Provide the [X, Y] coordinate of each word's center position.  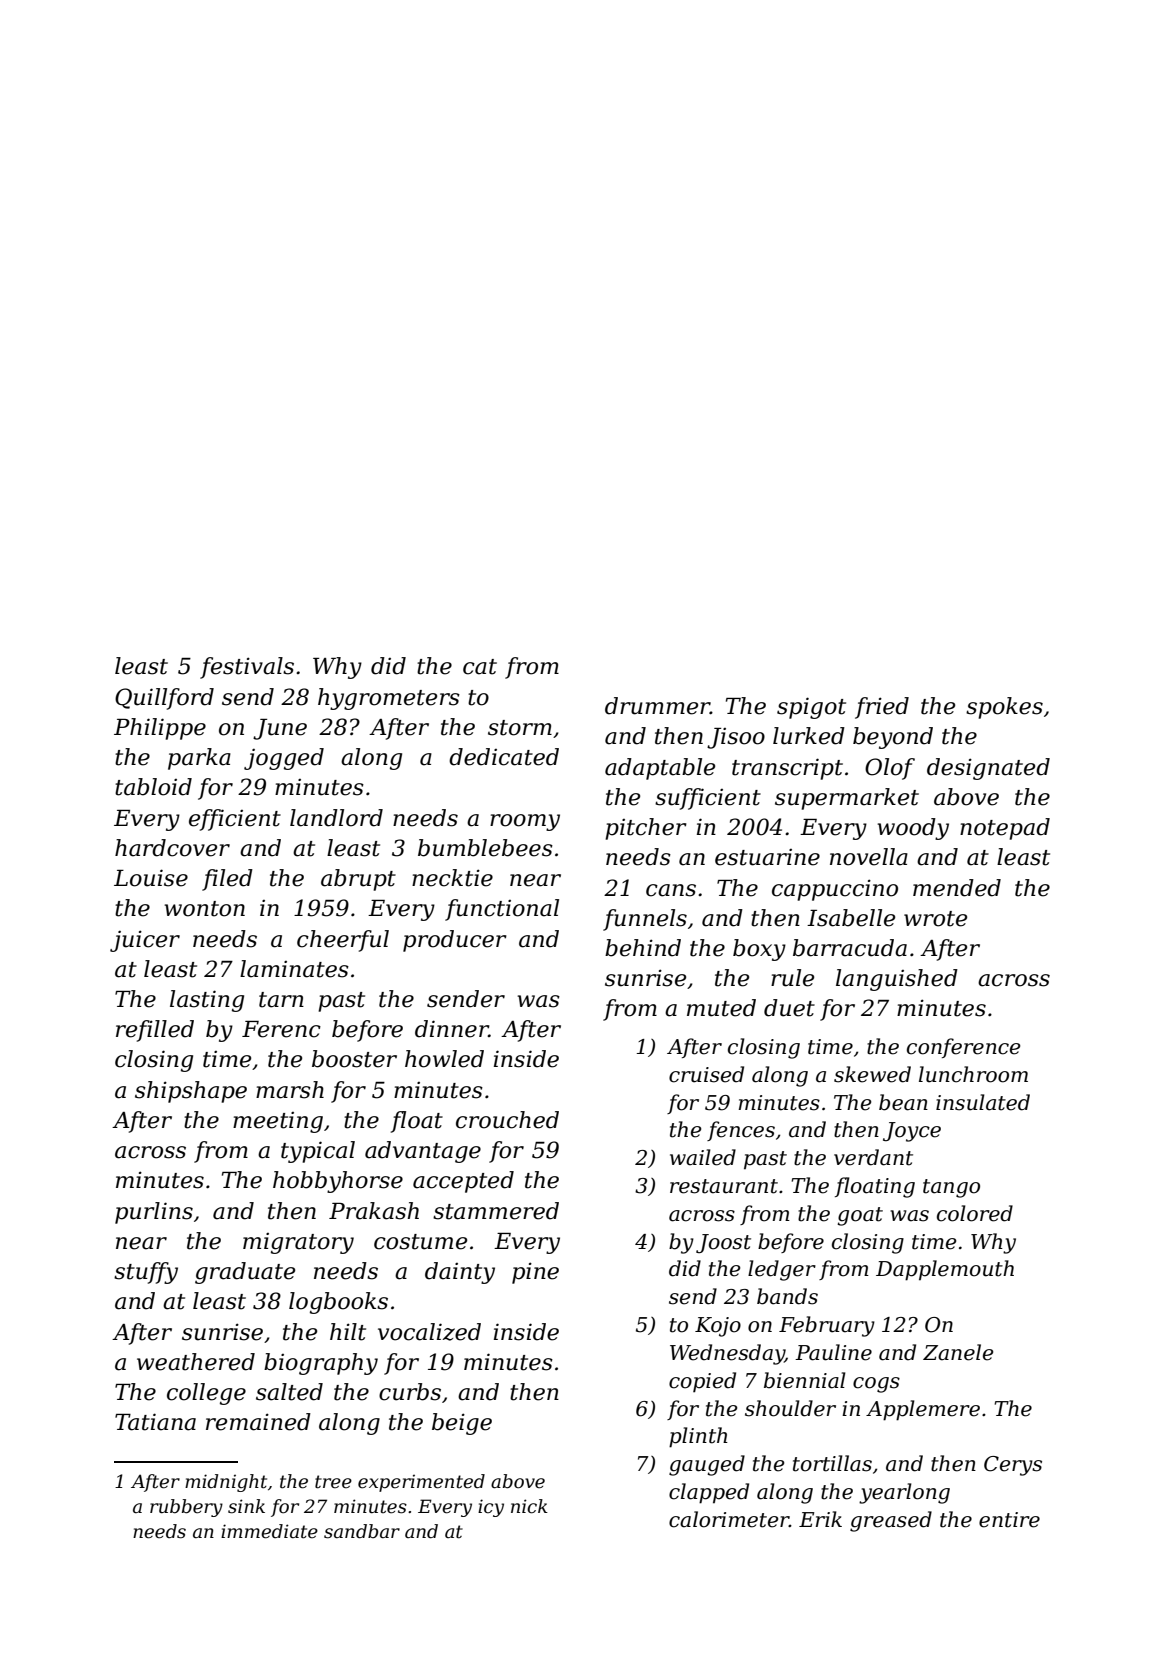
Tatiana [155, 1422]
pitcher [646, 829]
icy [491, 1508]
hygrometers [389, 699]
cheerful [343, 941]
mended [957, 888]
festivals [247, 668]
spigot [811, 708]
